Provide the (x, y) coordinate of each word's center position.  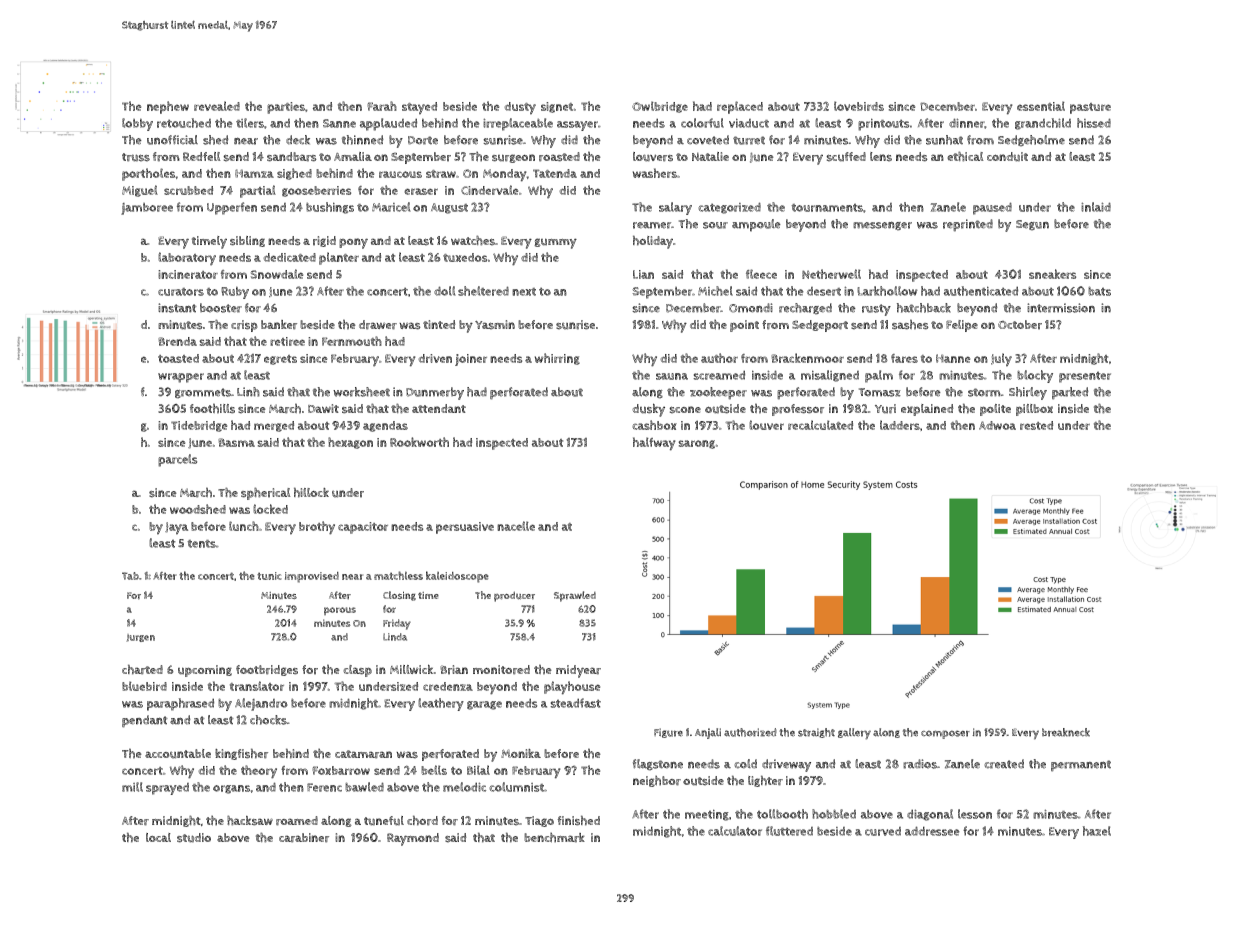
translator (257, 686)
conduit (1007, 157)
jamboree (147, 209)
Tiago (539, 821)
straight (816, 733)
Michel (715, 291)
